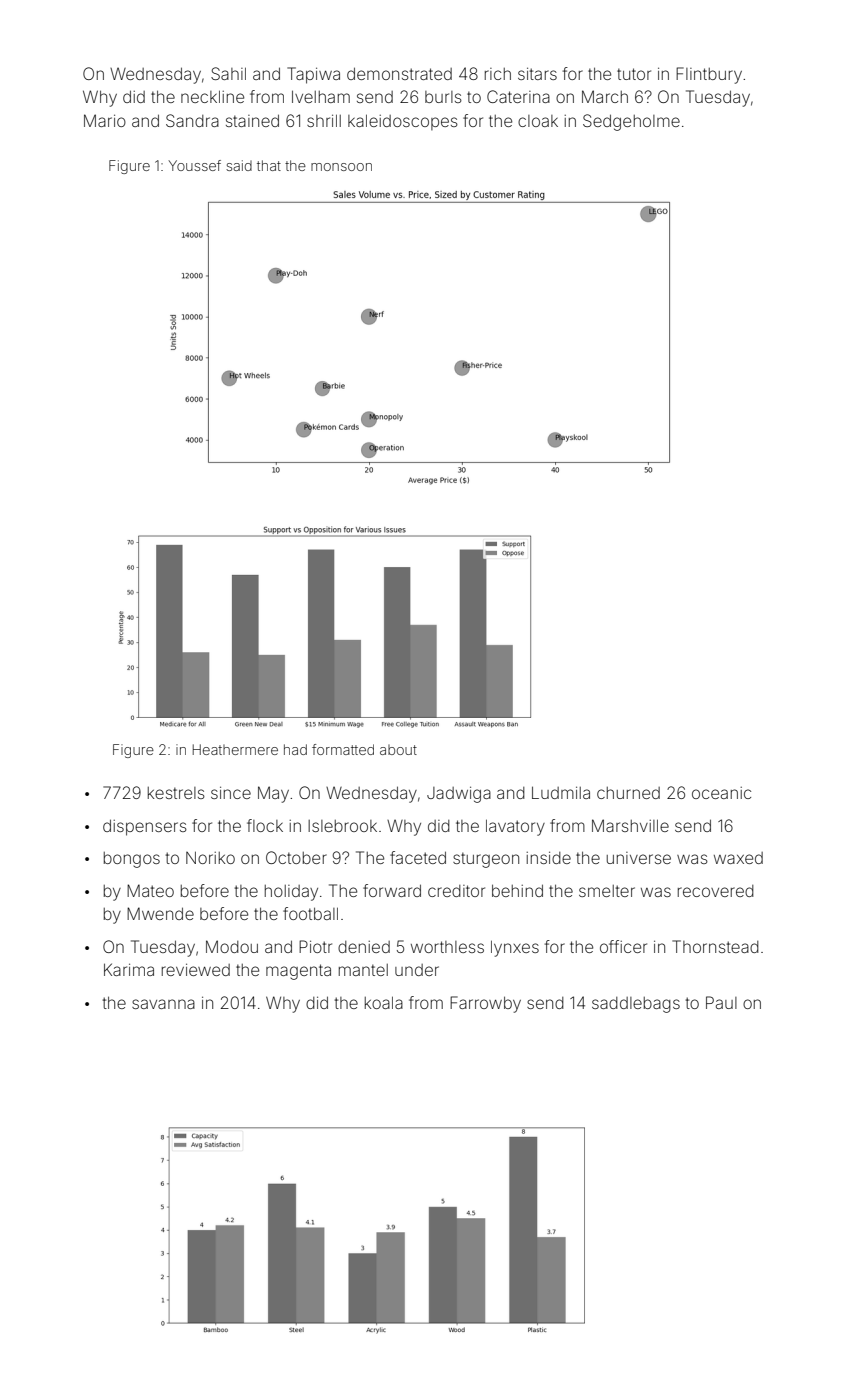 This screenshot has width=849, height=1400. Describe the element at coordinates (634, 74) in the screenshot. I see `tutor` at that location.
